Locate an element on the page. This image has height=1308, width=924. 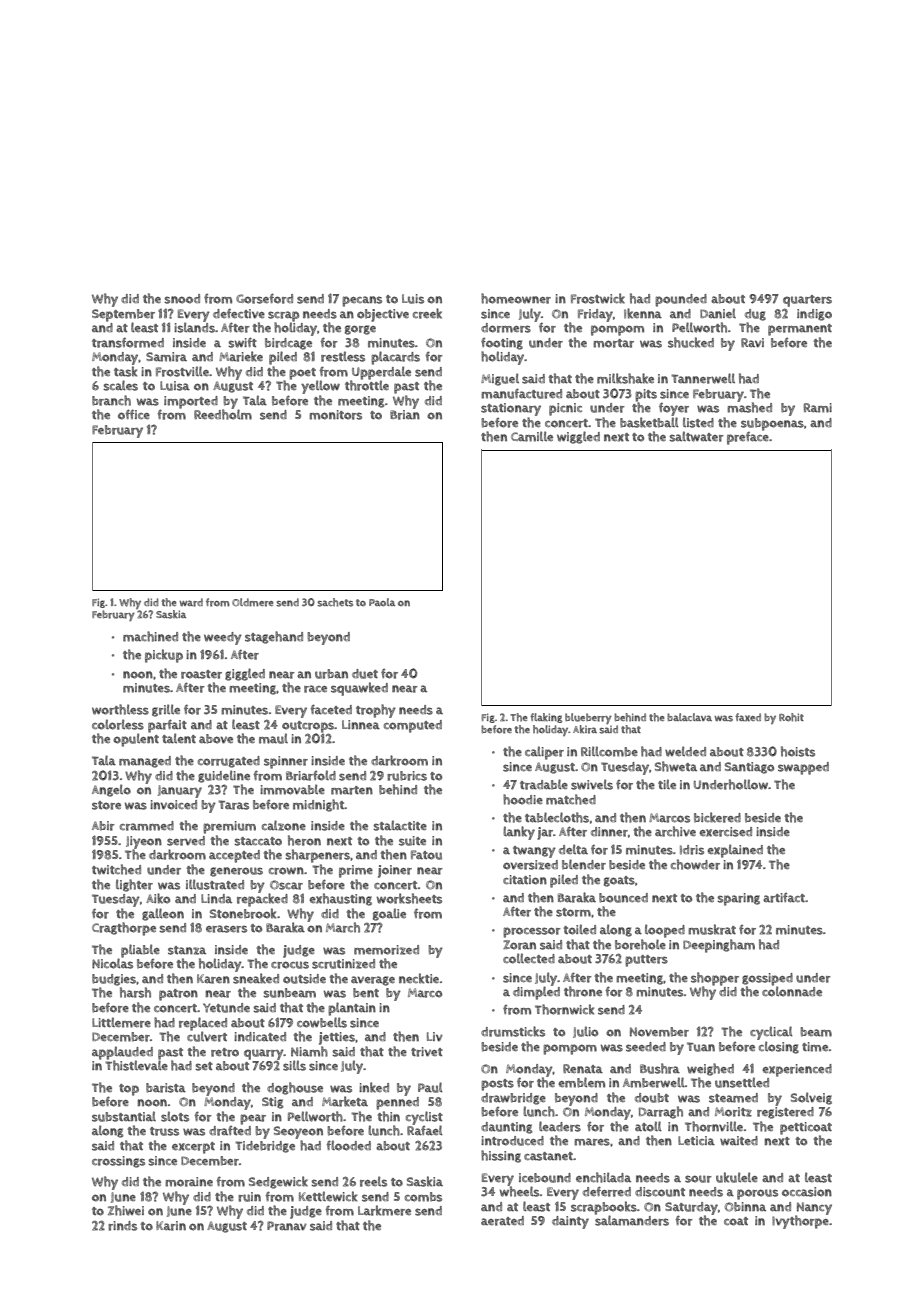
September is located at coordinates (123, 315).
